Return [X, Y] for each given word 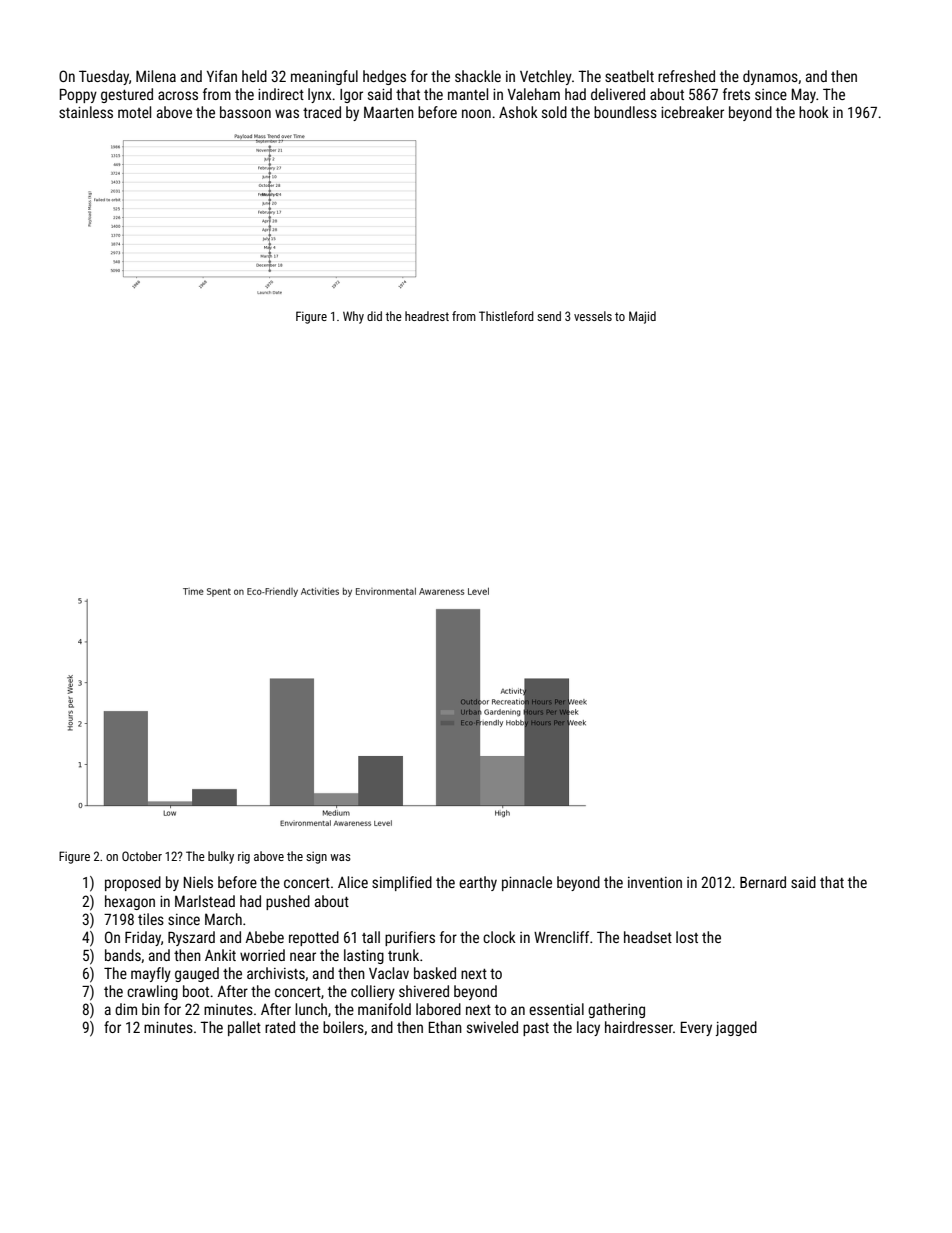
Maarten [389, 112]
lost [687, 937]
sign [316, 858]
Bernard [763, 882]
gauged [197, 974]
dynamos [770, 77]
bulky [221, 857]
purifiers [410, 938]
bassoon [245, 112]
